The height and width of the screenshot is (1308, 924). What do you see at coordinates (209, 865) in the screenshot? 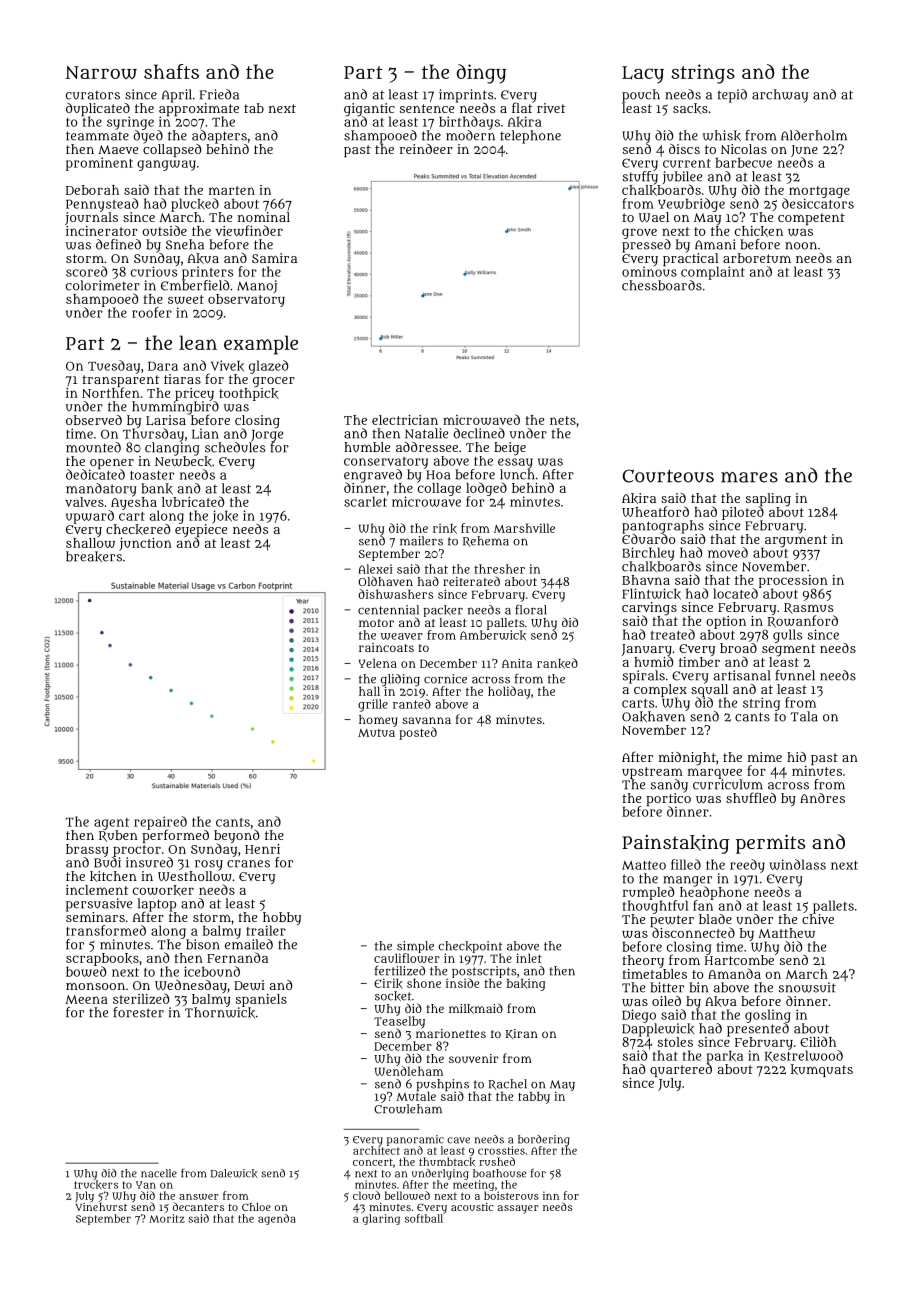
I see `rosy` at bounding box center [209, 865].
